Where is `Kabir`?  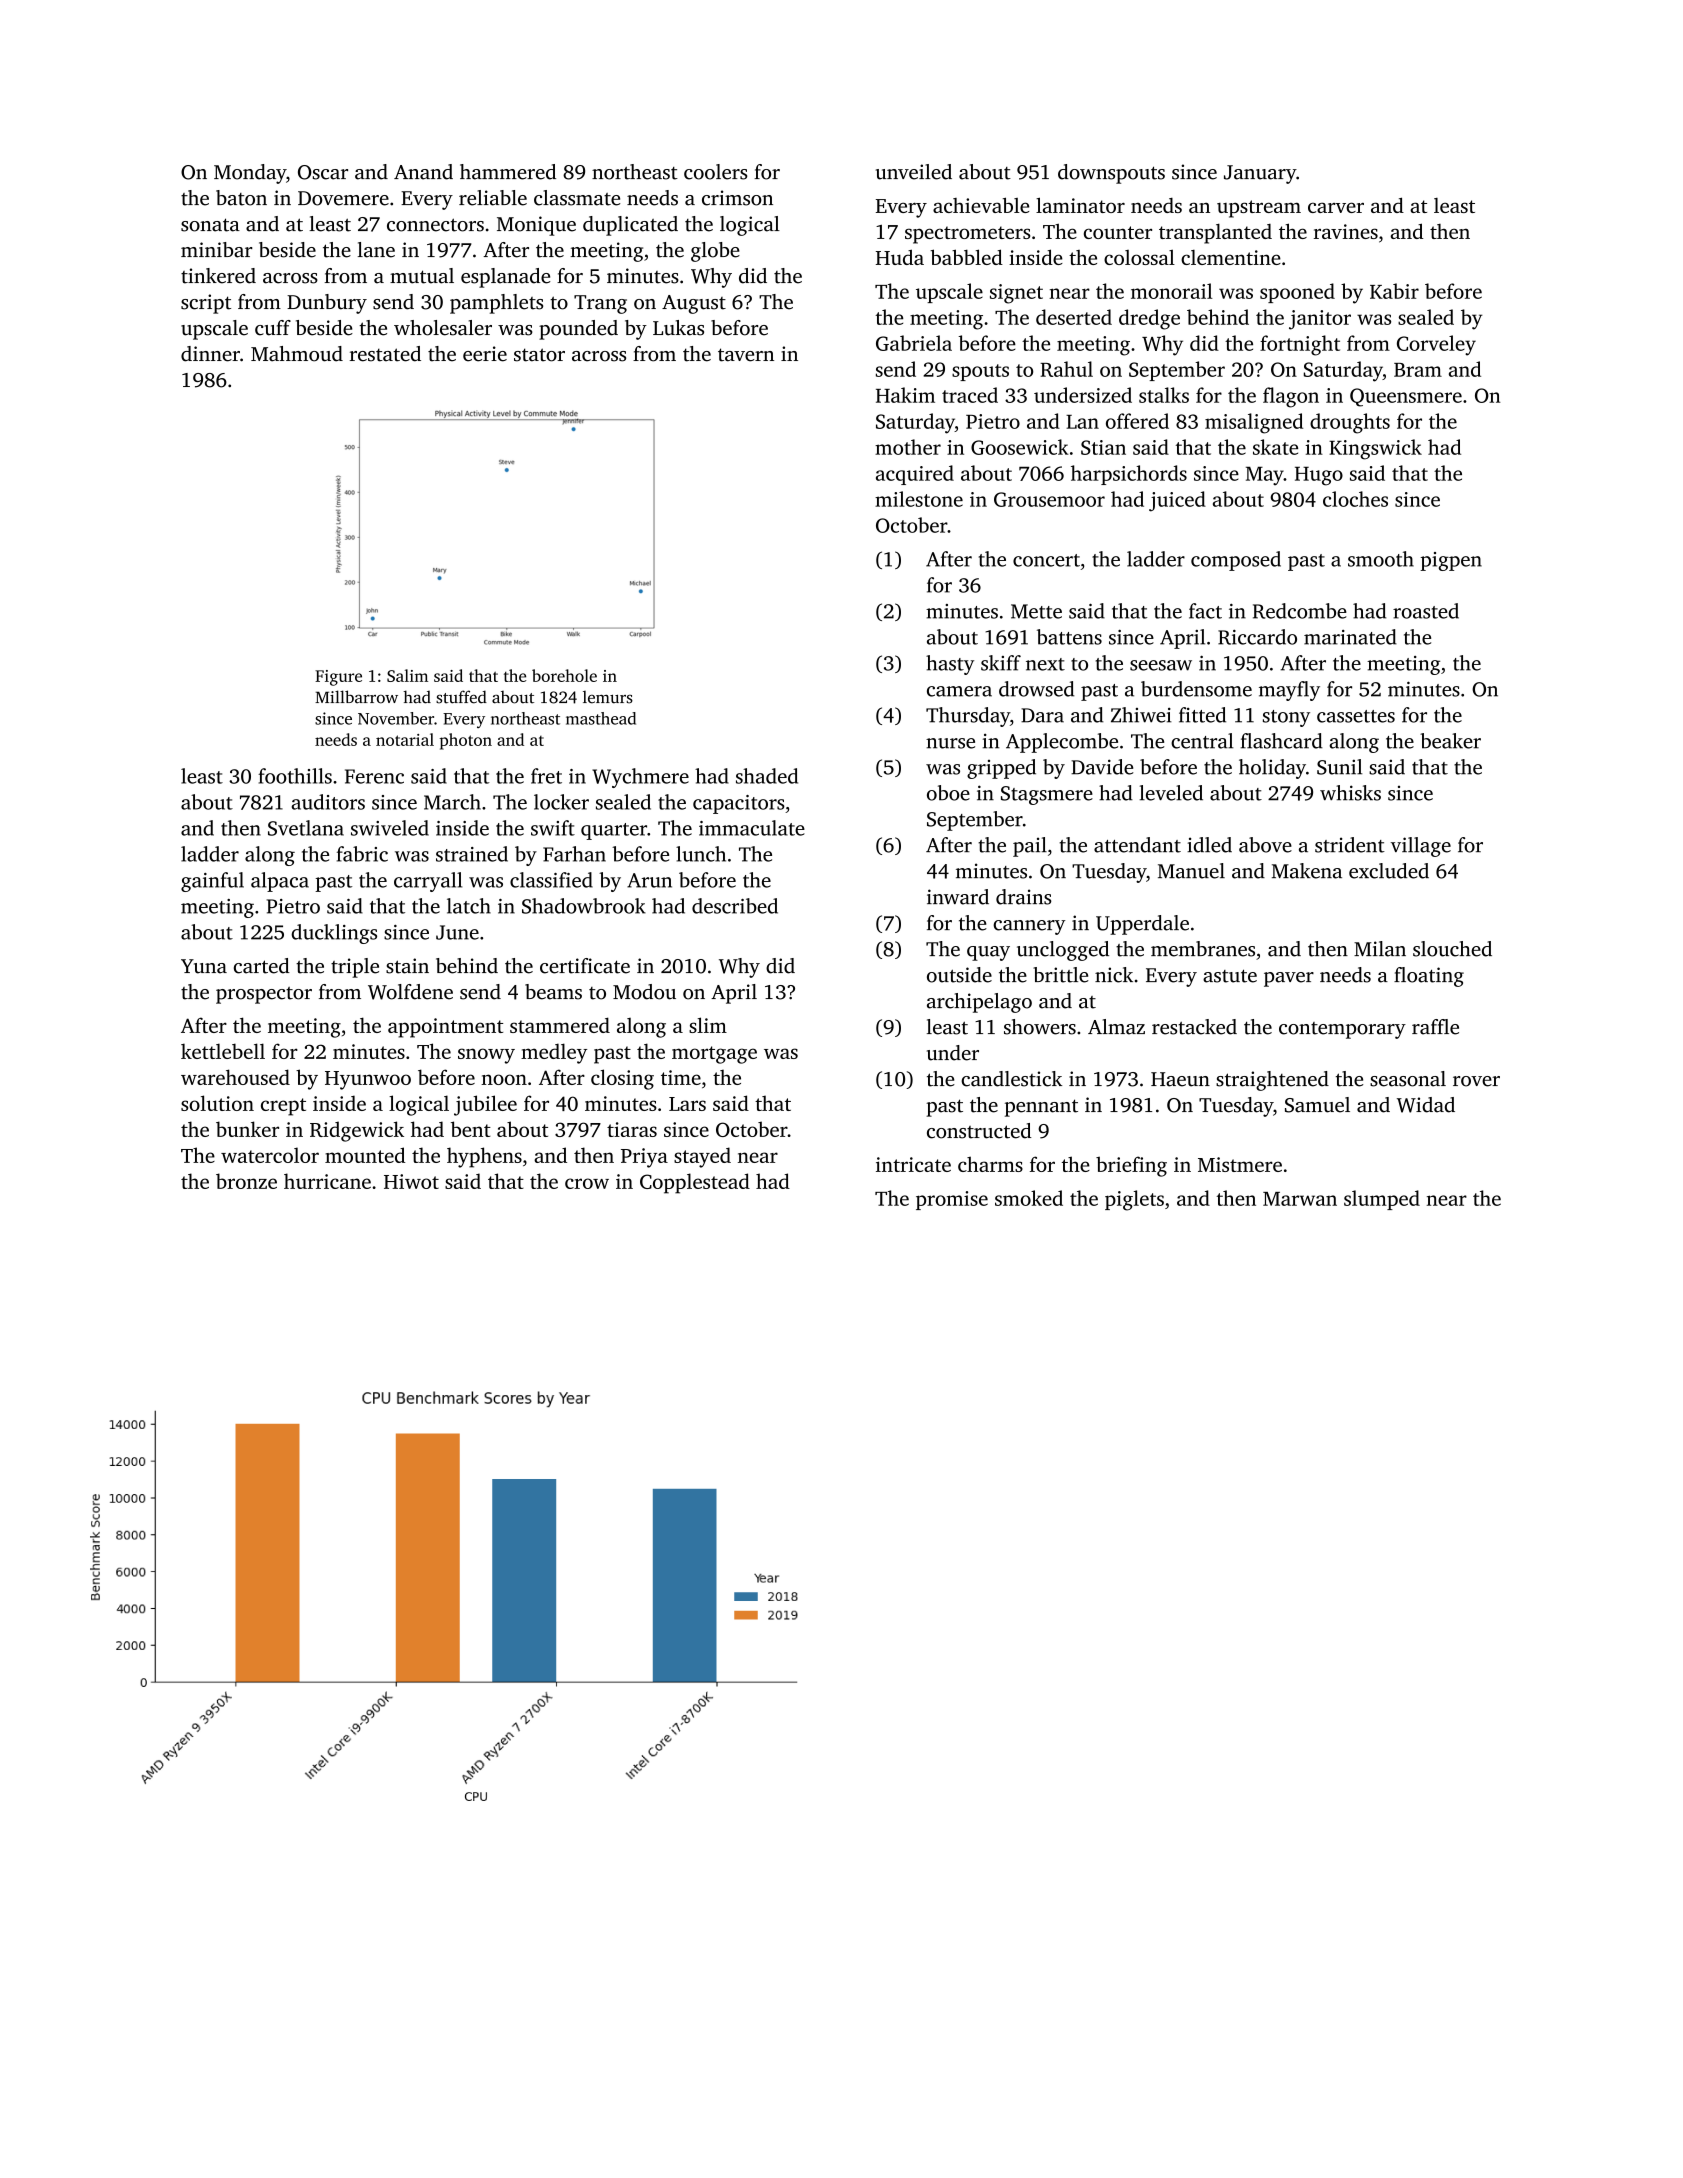
Kabir is located at coordinates (1394, 291).
